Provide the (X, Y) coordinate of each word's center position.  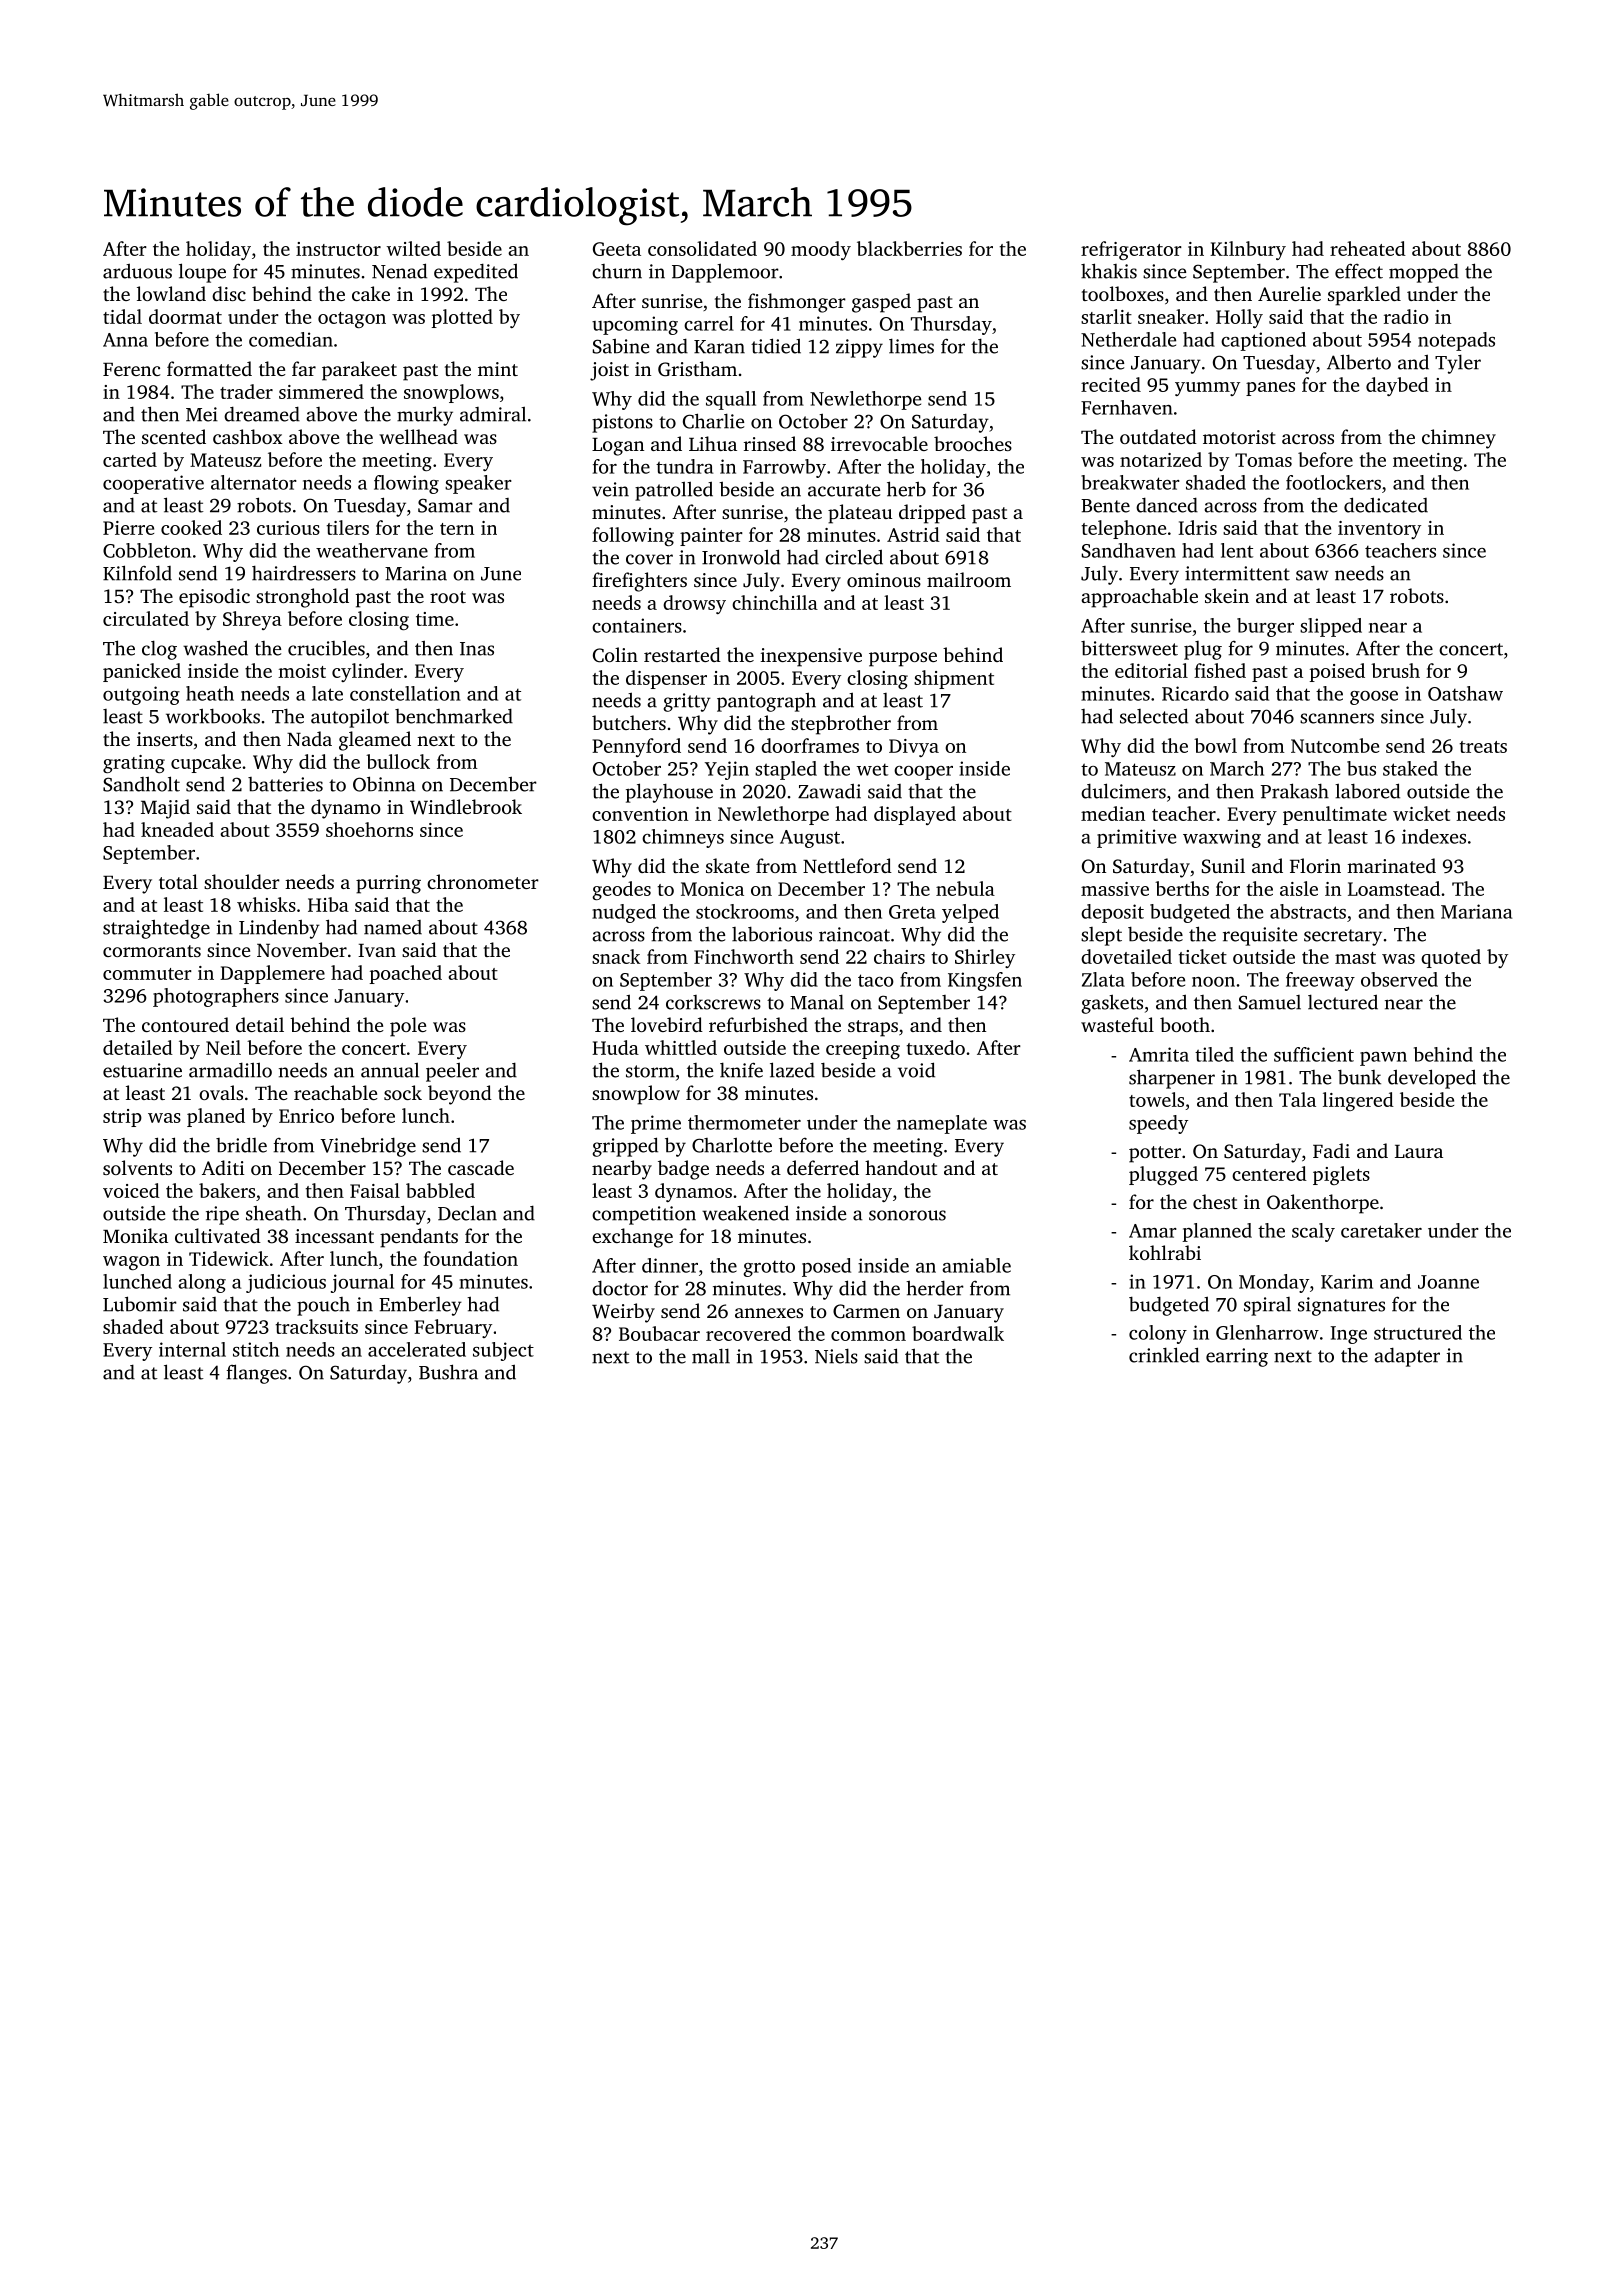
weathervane (372, 550)
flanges (257, 1374)
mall (711, 1356)
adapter (1407, 1357)
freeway (1320, 981)
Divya (914, 748)
